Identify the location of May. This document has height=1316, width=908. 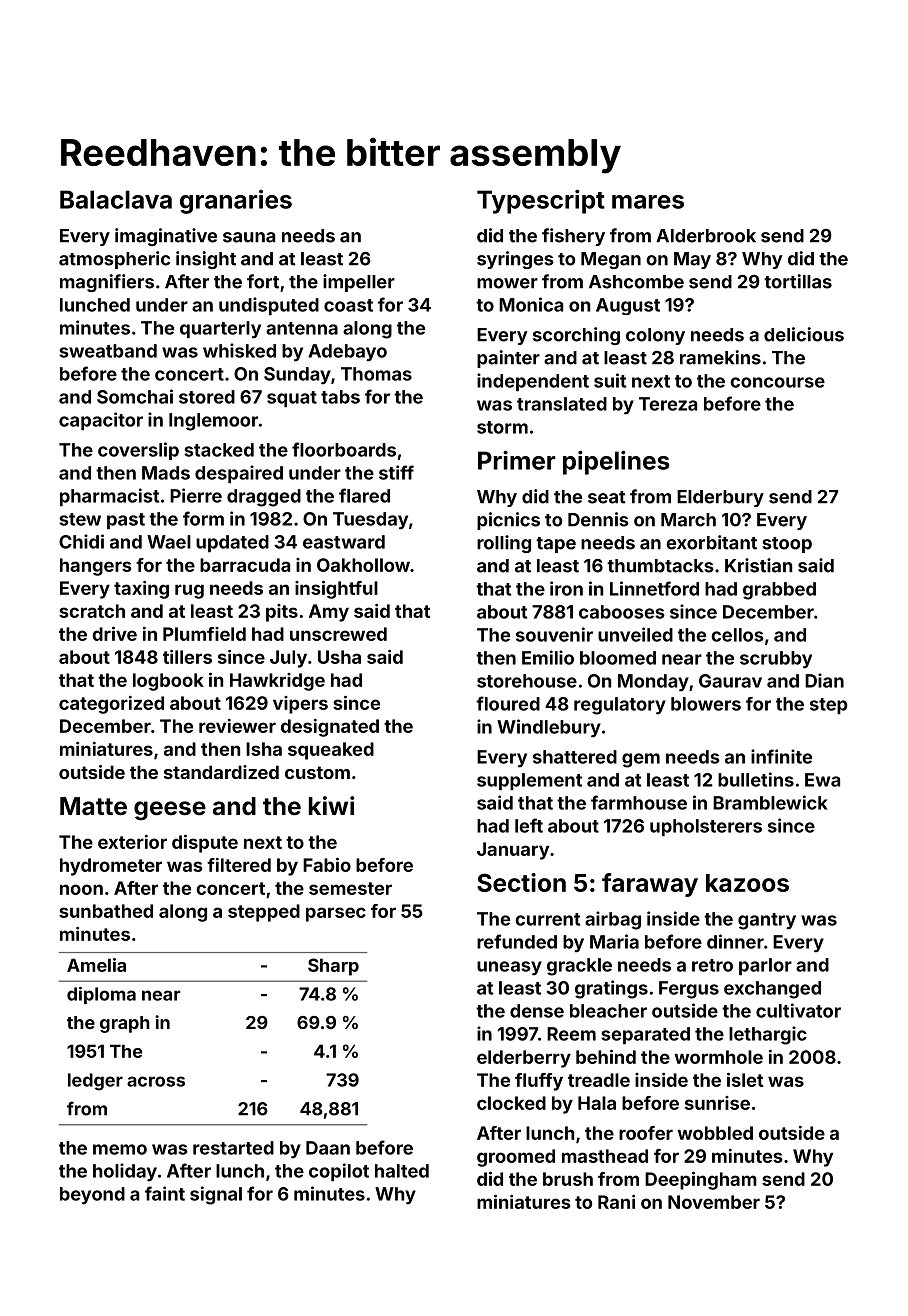
(692, 260).
